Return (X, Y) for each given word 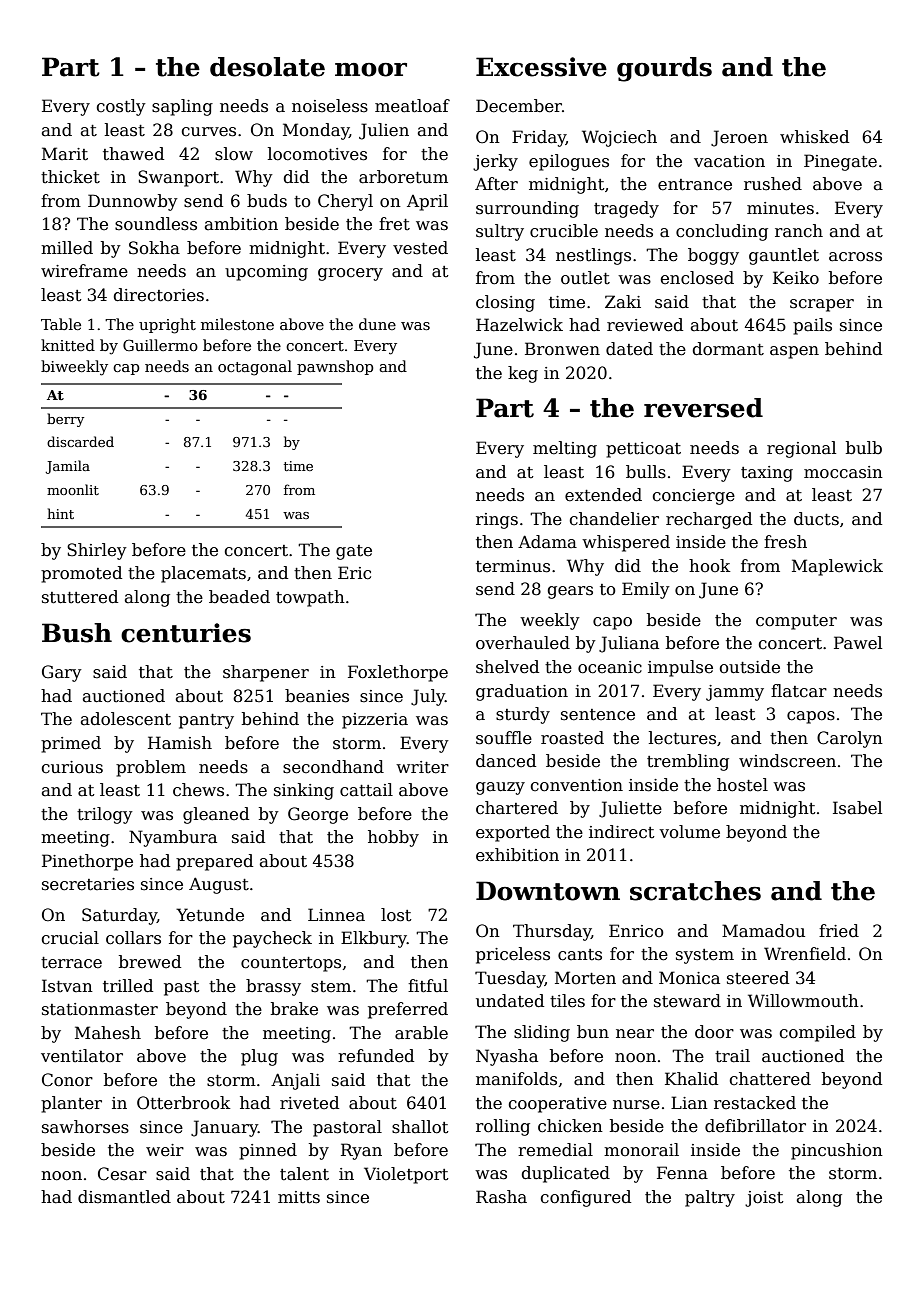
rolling (503, 1127)
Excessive (541, 67)
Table (61, 324)
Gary (62, 673)
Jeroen (739, 138)
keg (523, 374)
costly (121, 107)
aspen (794, 352)
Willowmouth (803, 1001)
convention (576, 785)
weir (165, 1150)
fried (839, 931)
